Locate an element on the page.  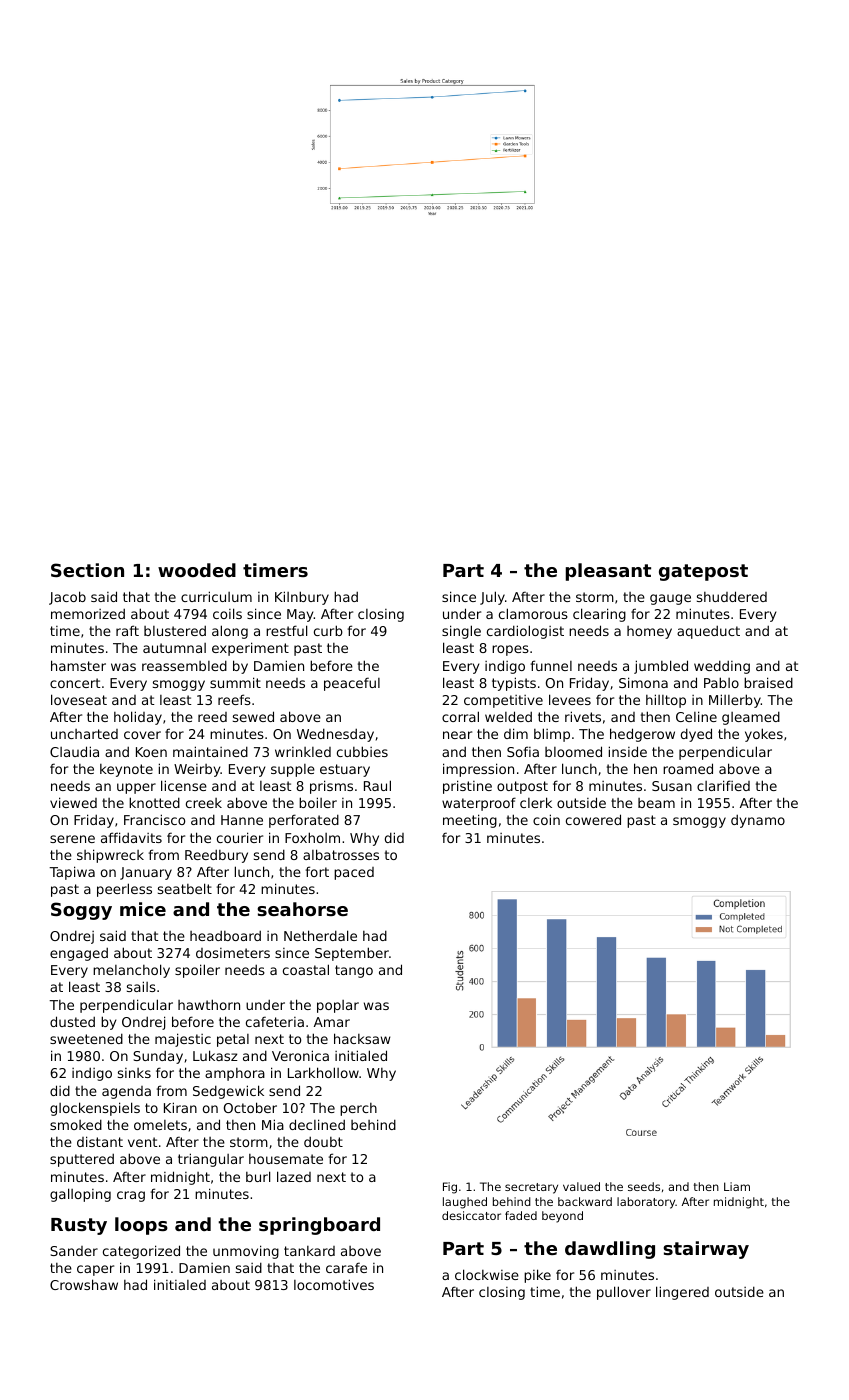
Liam is located at coordinates (737, 1186).
